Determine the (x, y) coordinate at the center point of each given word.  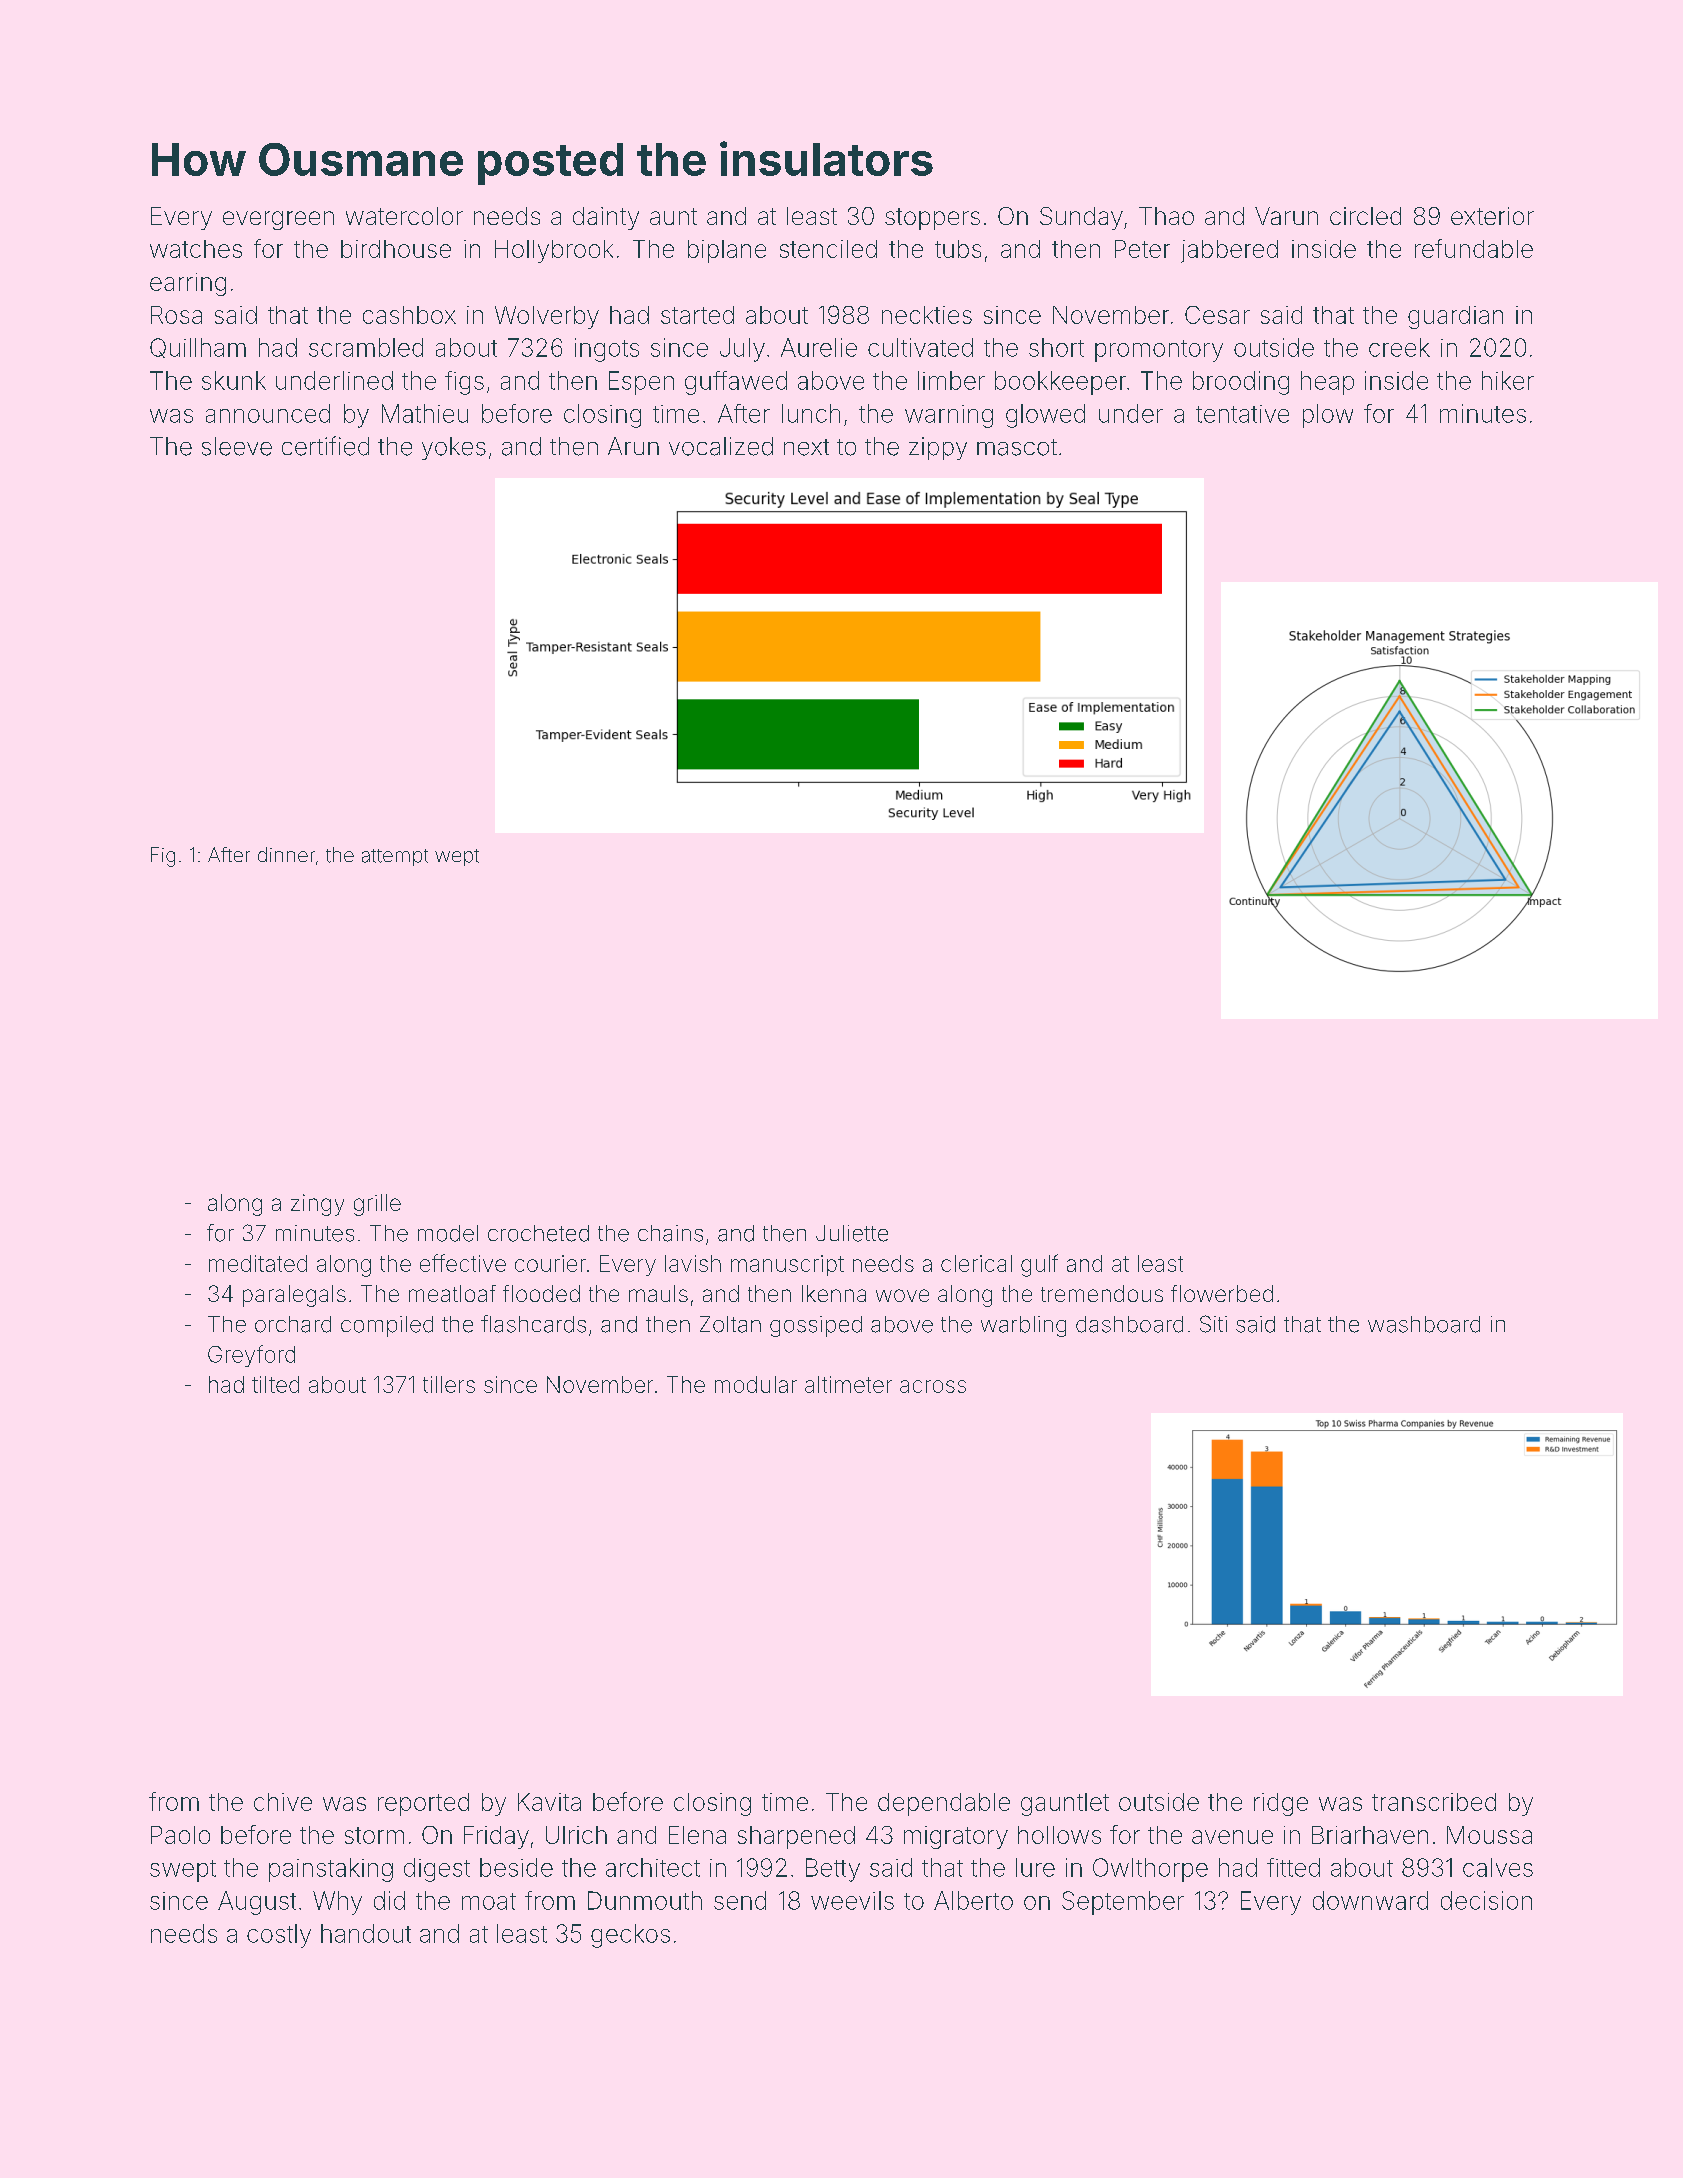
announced (268, 413)
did (389, 1900)
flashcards (533, 1324)
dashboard (1129, 1324)
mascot (1017, 447)
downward (1370, 1900)
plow (1328, 416)
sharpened (796, 1837)
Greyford (251, 1356)
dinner (286, 854)
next (806, 447)
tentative (1242, 414)
